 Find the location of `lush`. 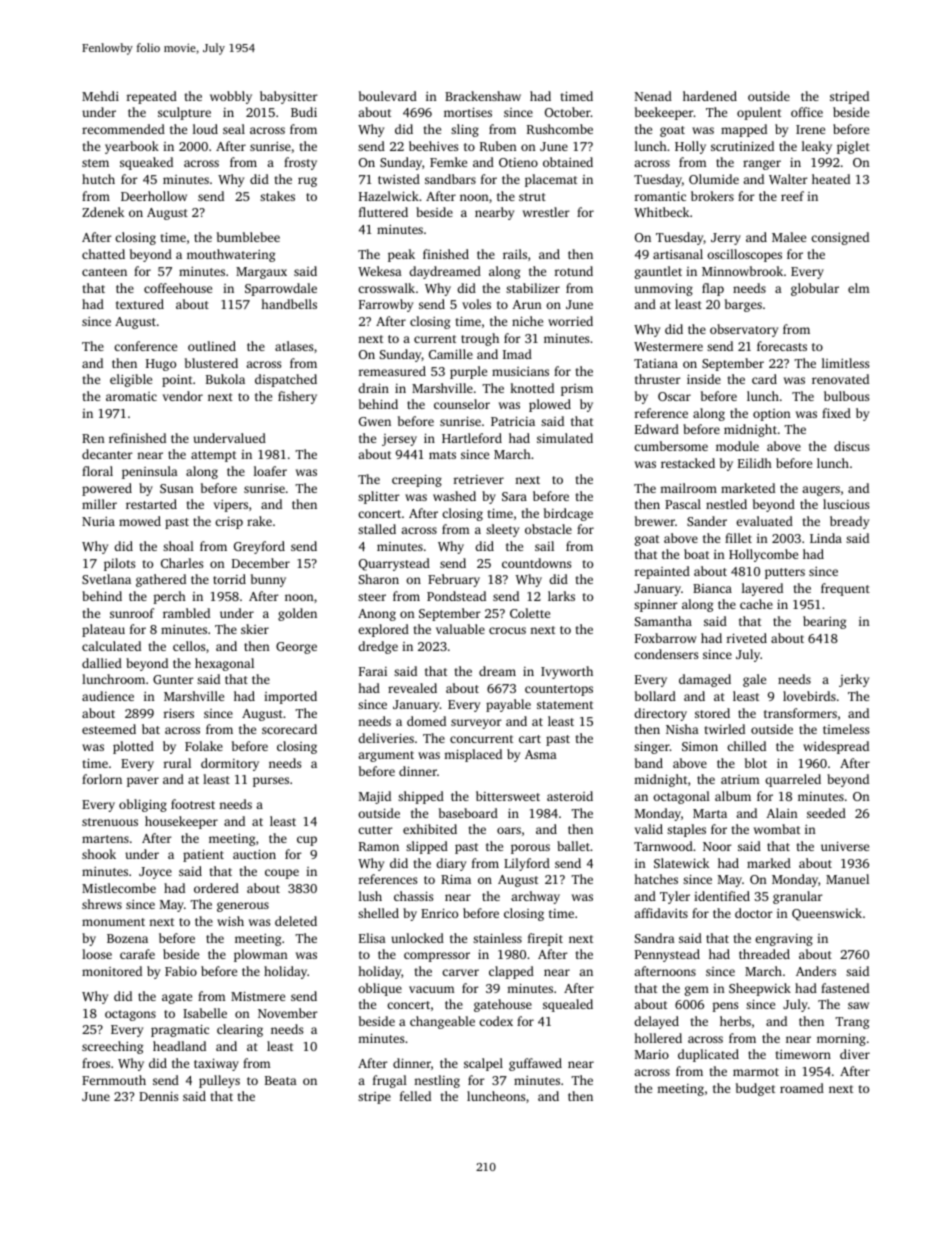

lush is located at coordinates (370, 896).
